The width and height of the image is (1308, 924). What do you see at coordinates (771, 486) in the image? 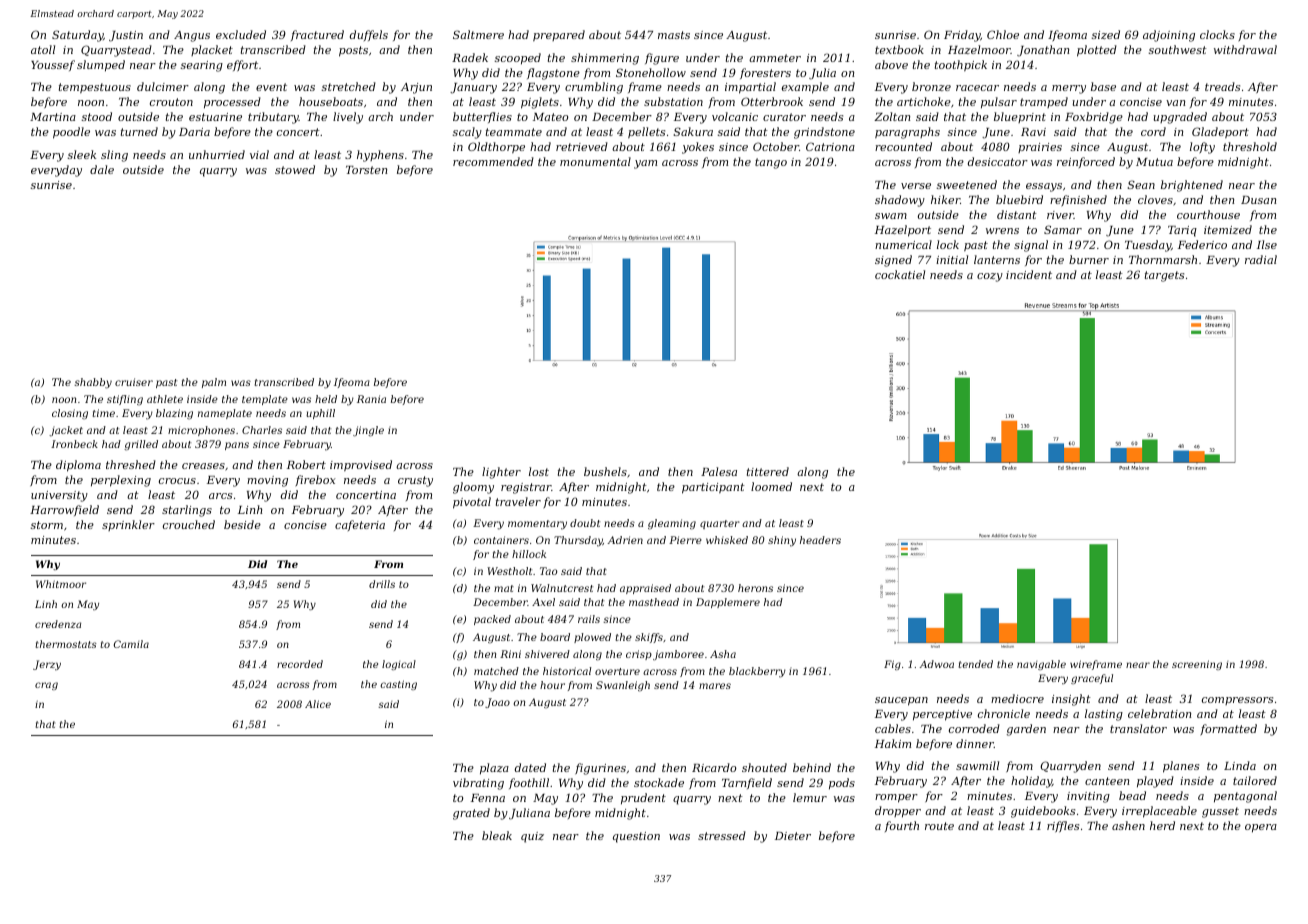
I see `loomed` at bounding box center [771, 486].
